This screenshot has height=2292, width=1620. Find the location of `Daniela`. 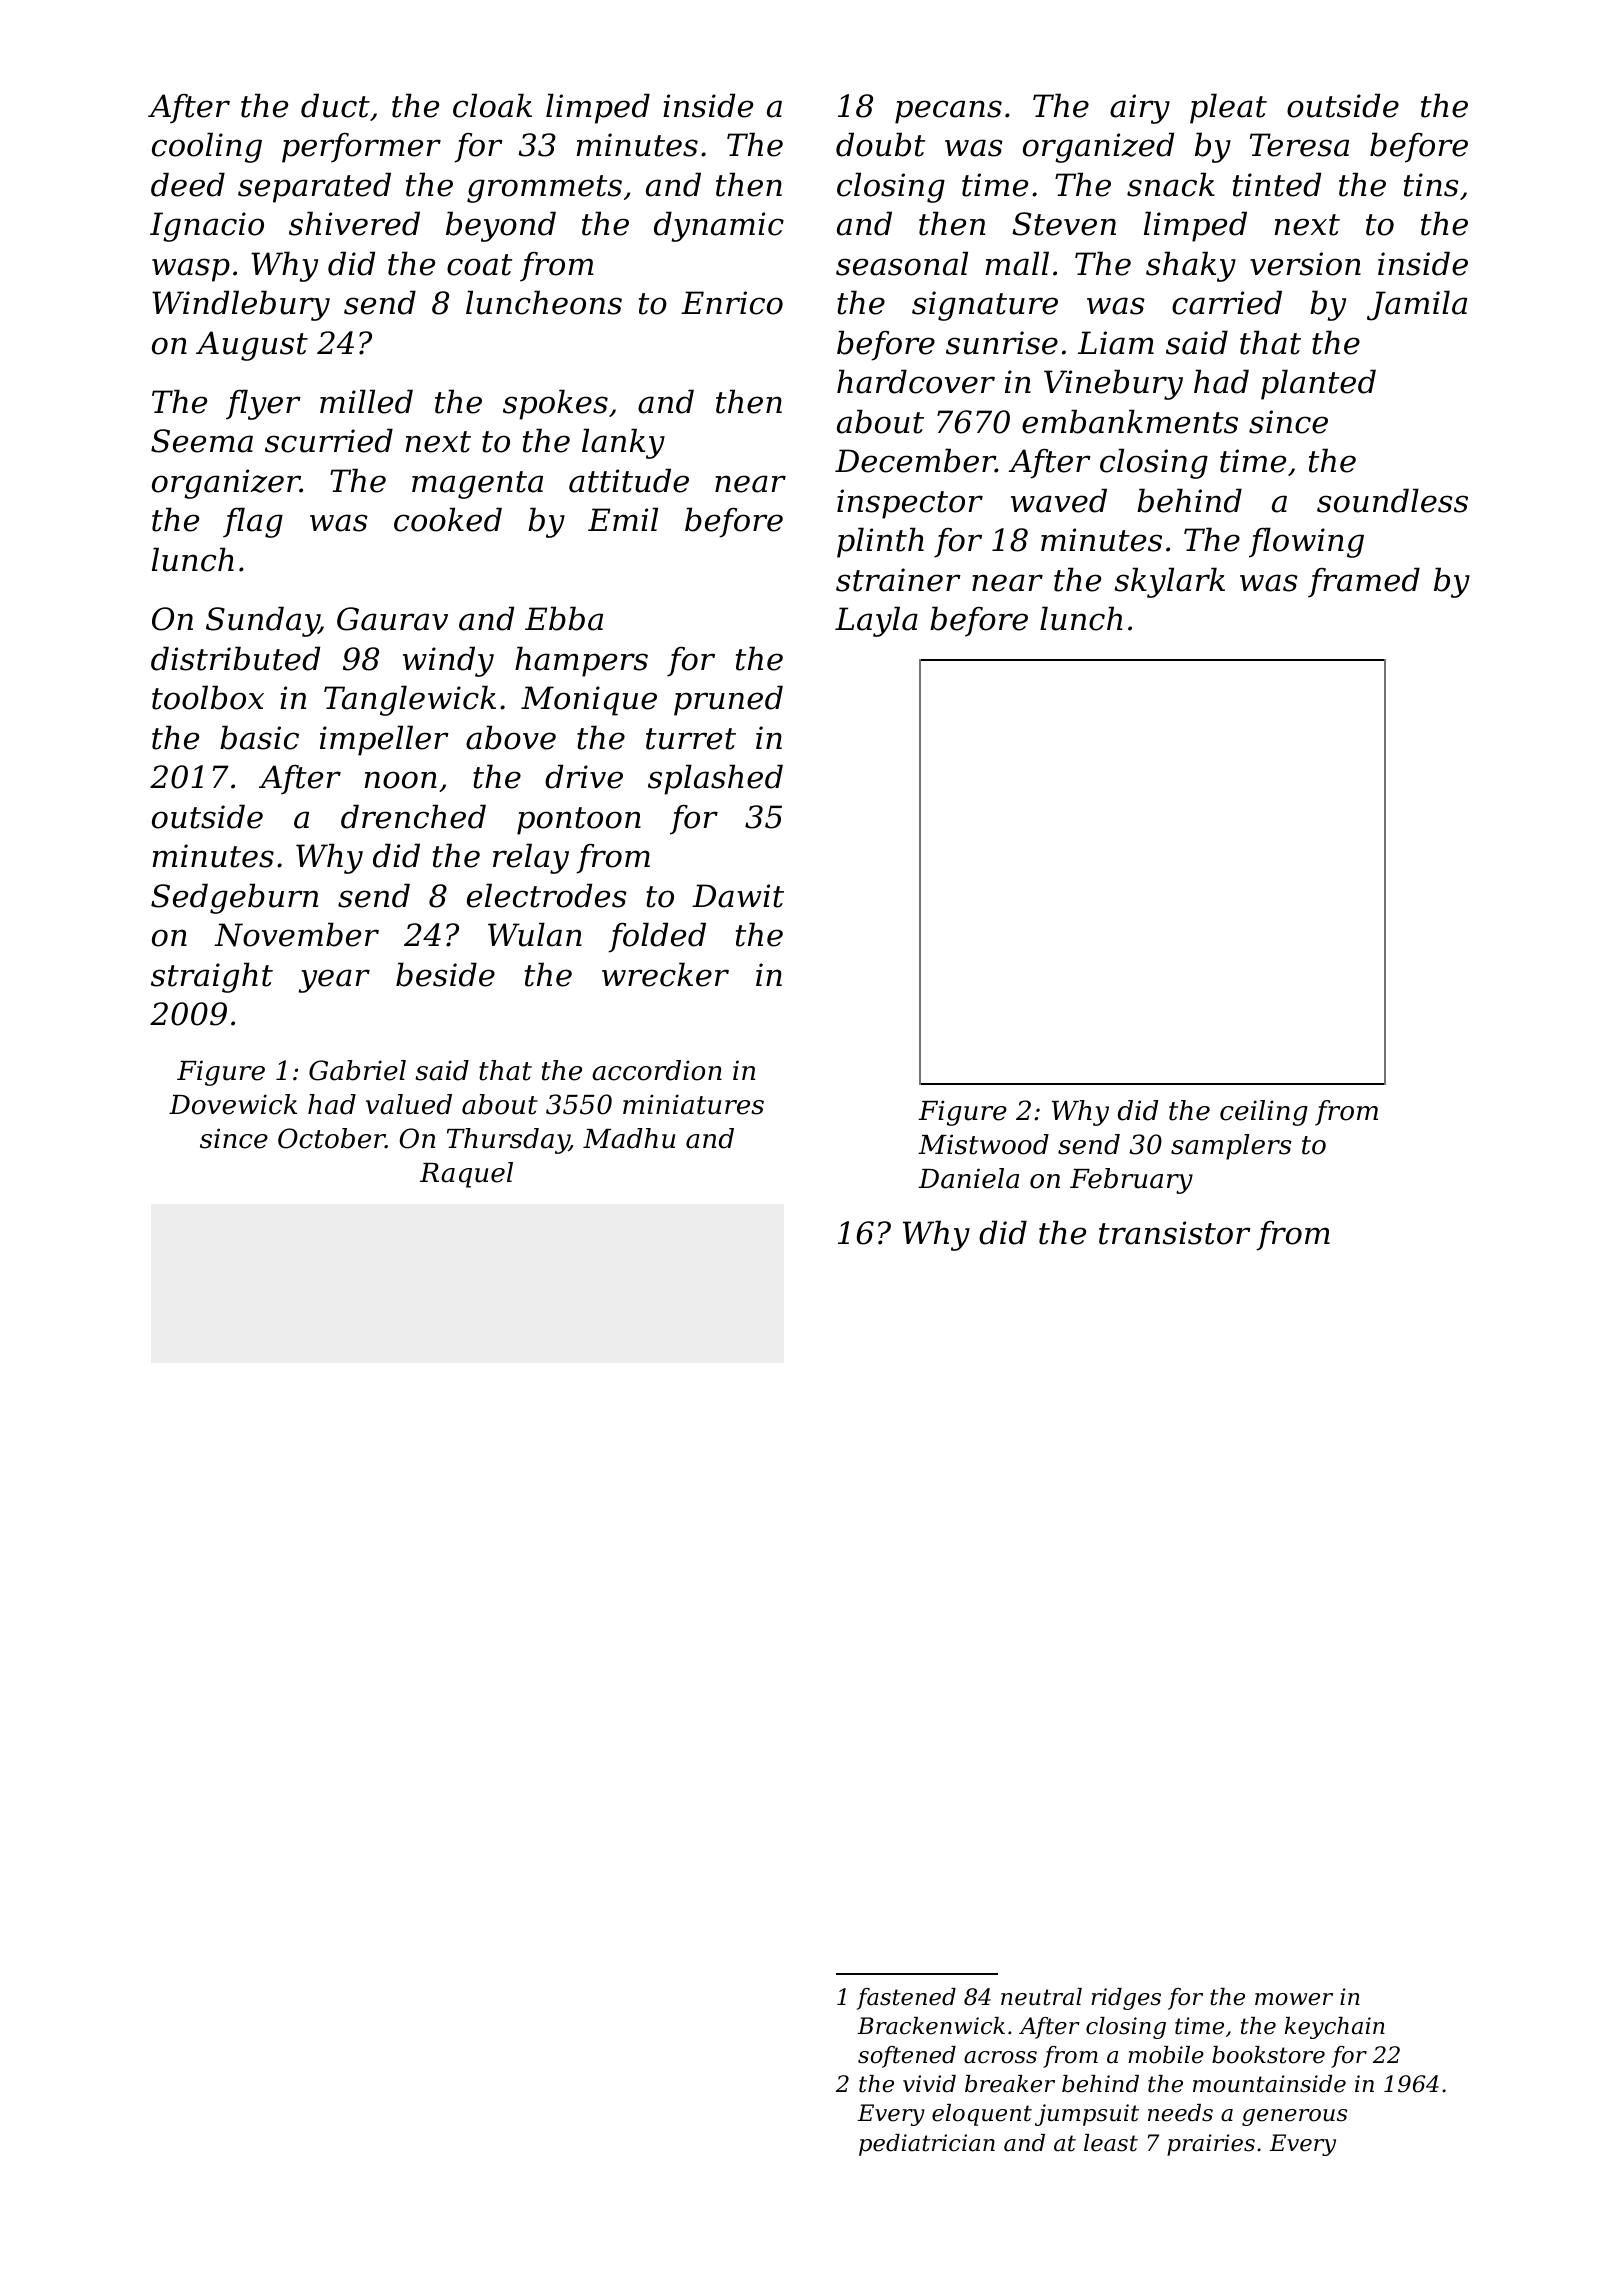

Daniela is located at coordinates (968, 1178).
